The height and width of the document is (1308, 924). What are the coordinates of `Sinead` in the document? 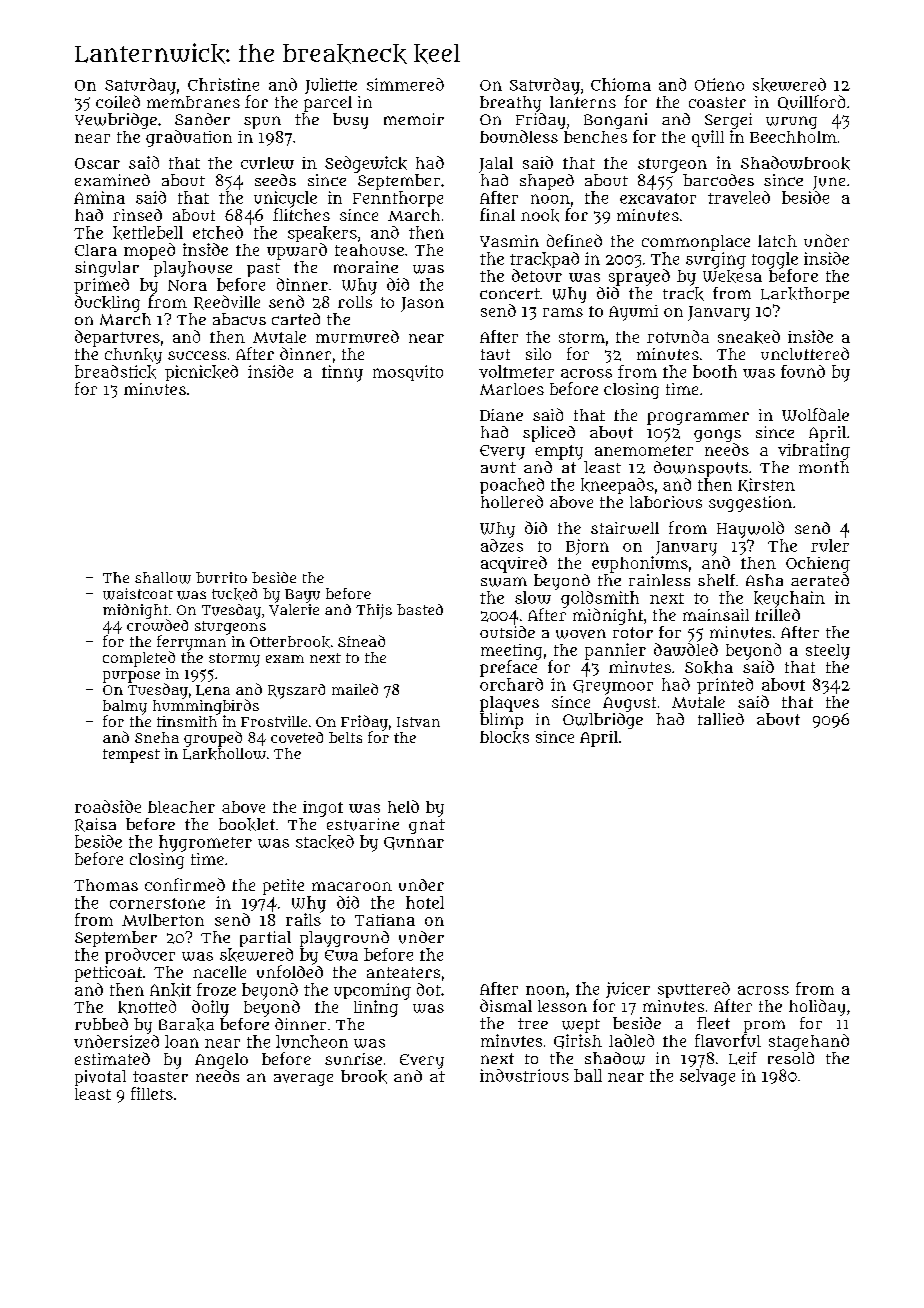 It's located at (361, 641).
